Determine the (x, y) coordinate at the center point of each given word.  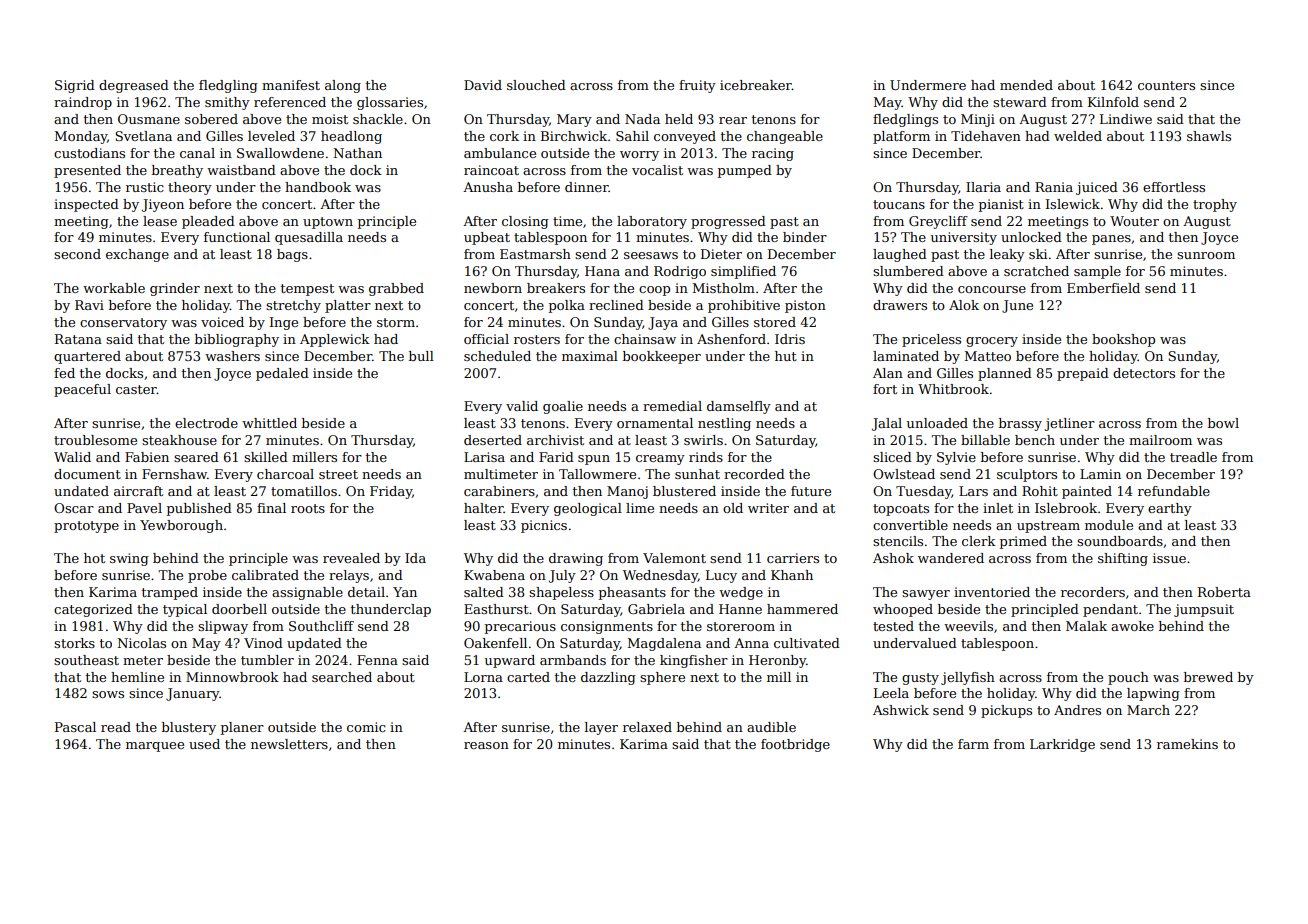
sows (108, 694)
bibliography (237, 340)
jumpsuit (1204, 610)
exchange (137, 255)
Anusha (488, 187)
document (87, 474)
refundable (1174, 491)
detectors (1144, 373)
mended (1026, 85)
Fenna (377, 660)
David (483, 85)
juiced (1097, 188)
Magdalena (664, 644)
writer (768, 508)
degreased (134, 86)
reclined (616, 305)
